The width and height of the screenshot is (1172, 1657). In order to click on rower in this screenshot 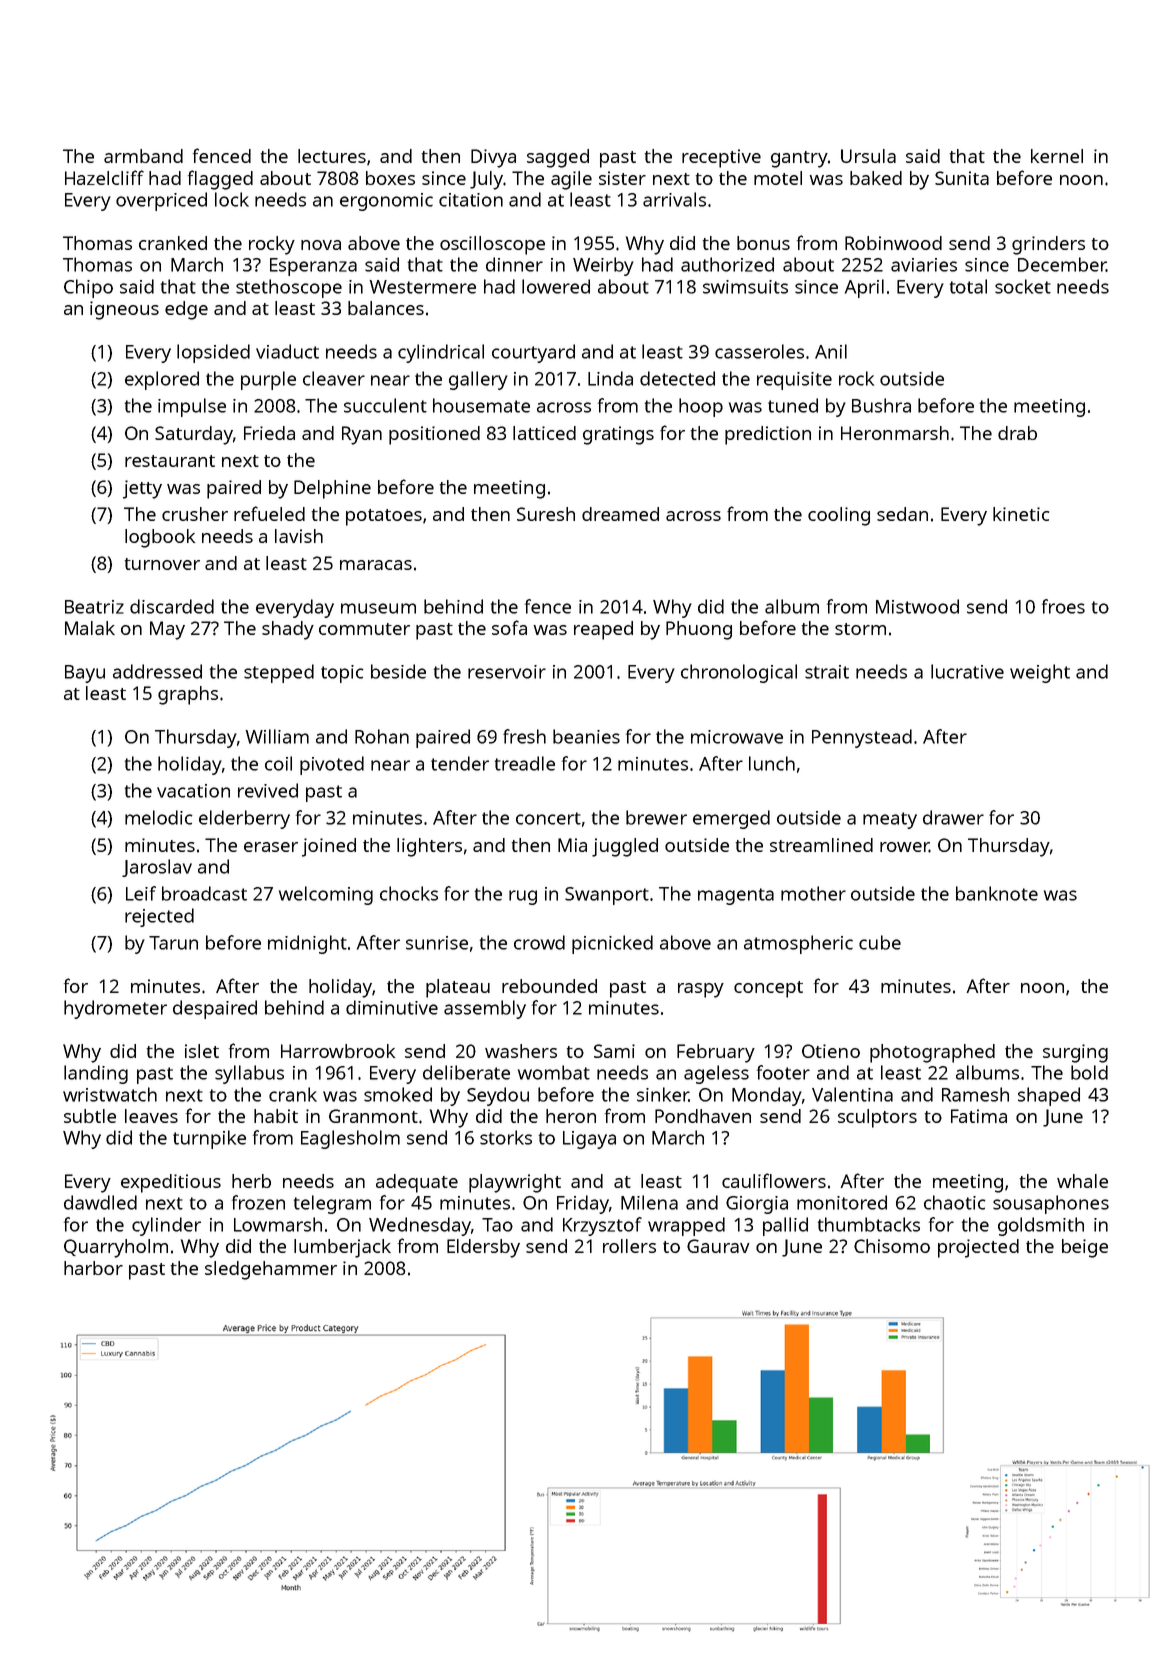, I will do `click(904, 847)`.
